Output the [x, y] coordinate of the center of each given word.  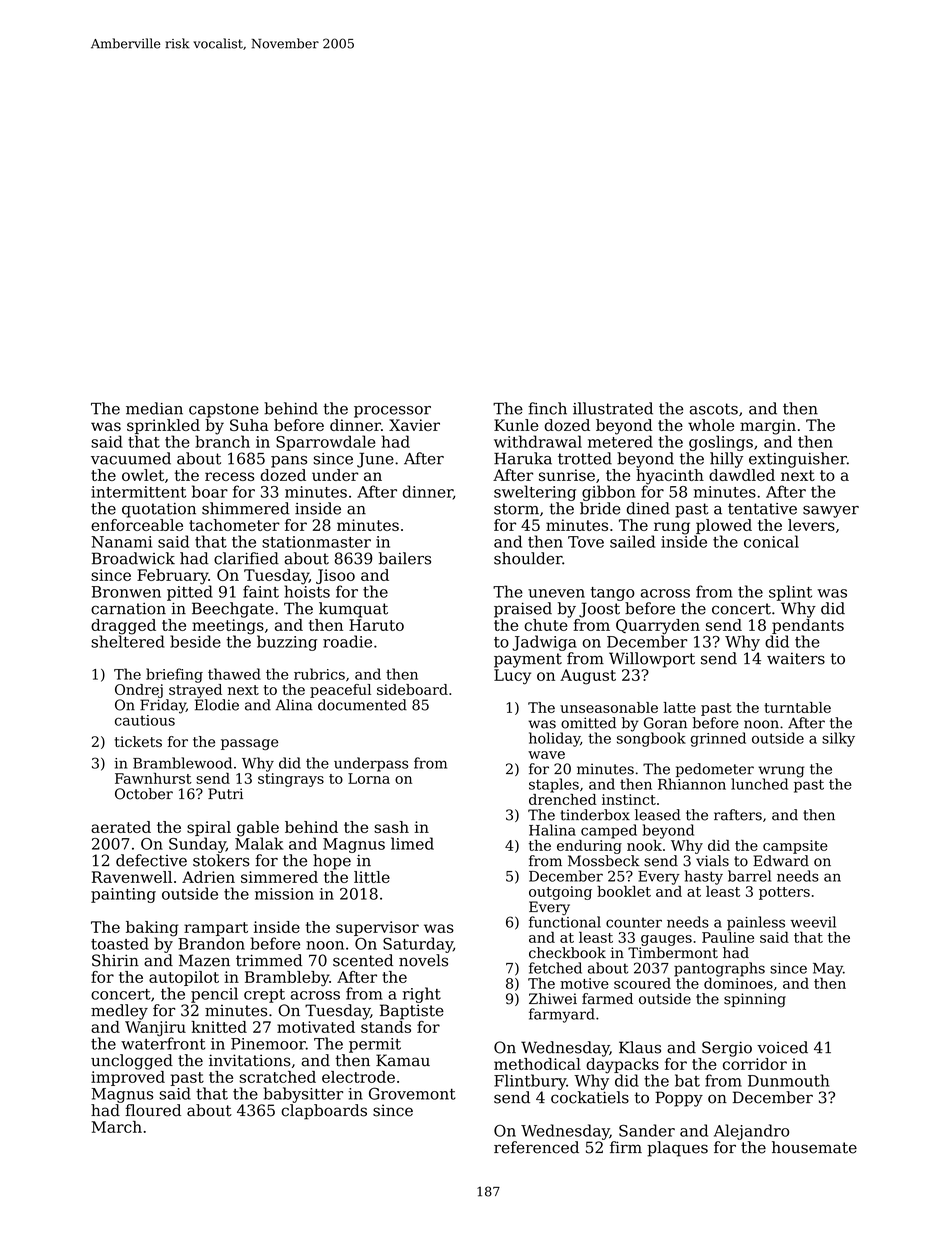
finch [547, 408]
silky [838, 739]
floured [153, 1110]
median [154, 408]
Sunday [197, 845]
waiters [796, 658]
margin [768, 427]
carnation [128, 609]
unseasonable [609, 707]
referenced [536, 1147]
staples [554, 785]
